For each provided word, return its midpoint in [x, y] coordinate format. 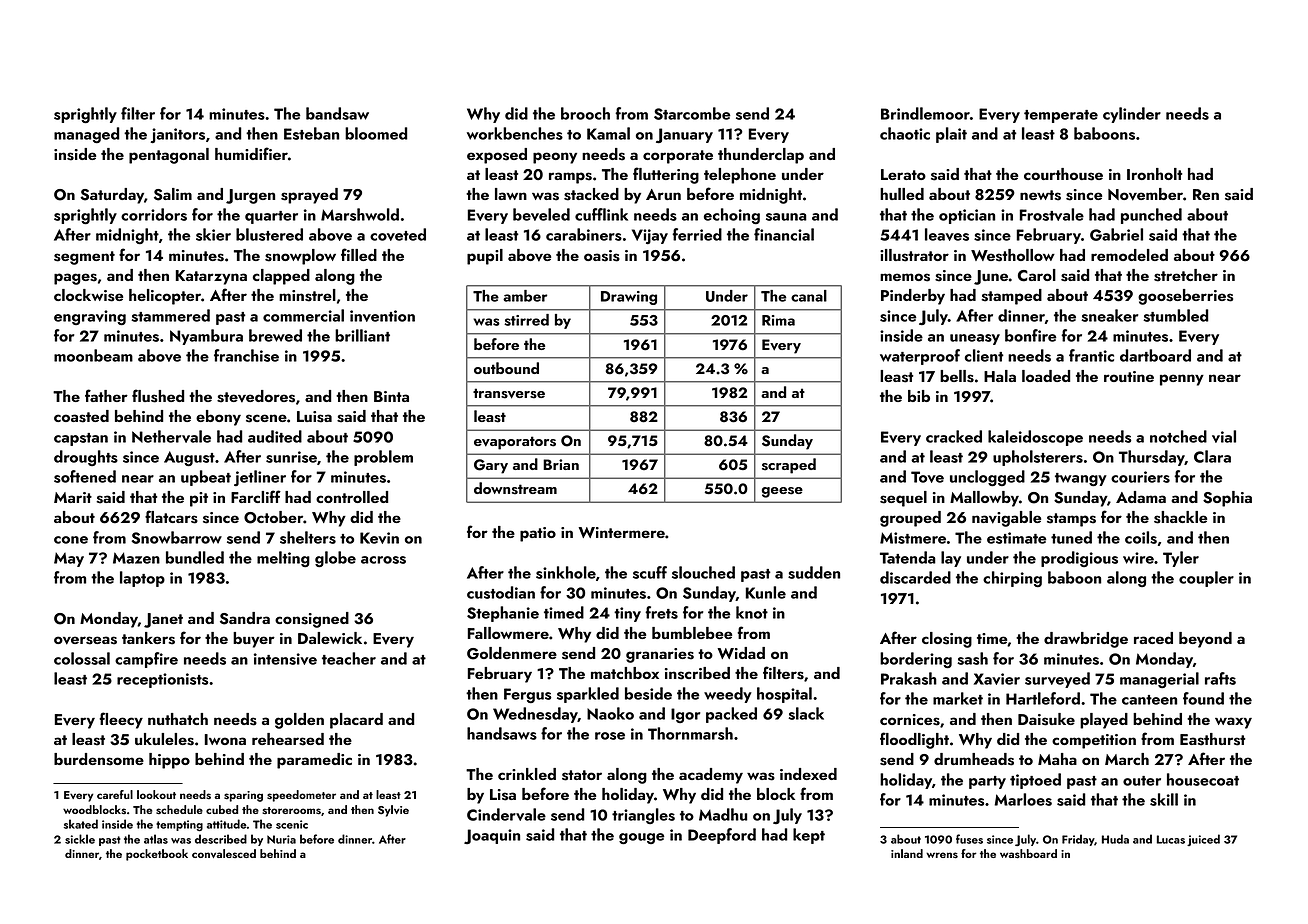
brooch [585, 113]
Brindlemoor [925, 113]
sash [972, 658]
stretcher [1186, 275]
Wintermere [621, 532]
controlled [352, 497]
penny [1182, 380]
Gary [491, 466]
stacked [591, 194]
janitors [177, 135]
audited [275, 436]
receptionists [162, 680]
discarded [915, 577]
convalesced [224, 853]
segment [84, 258]
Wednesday [535, 715]
